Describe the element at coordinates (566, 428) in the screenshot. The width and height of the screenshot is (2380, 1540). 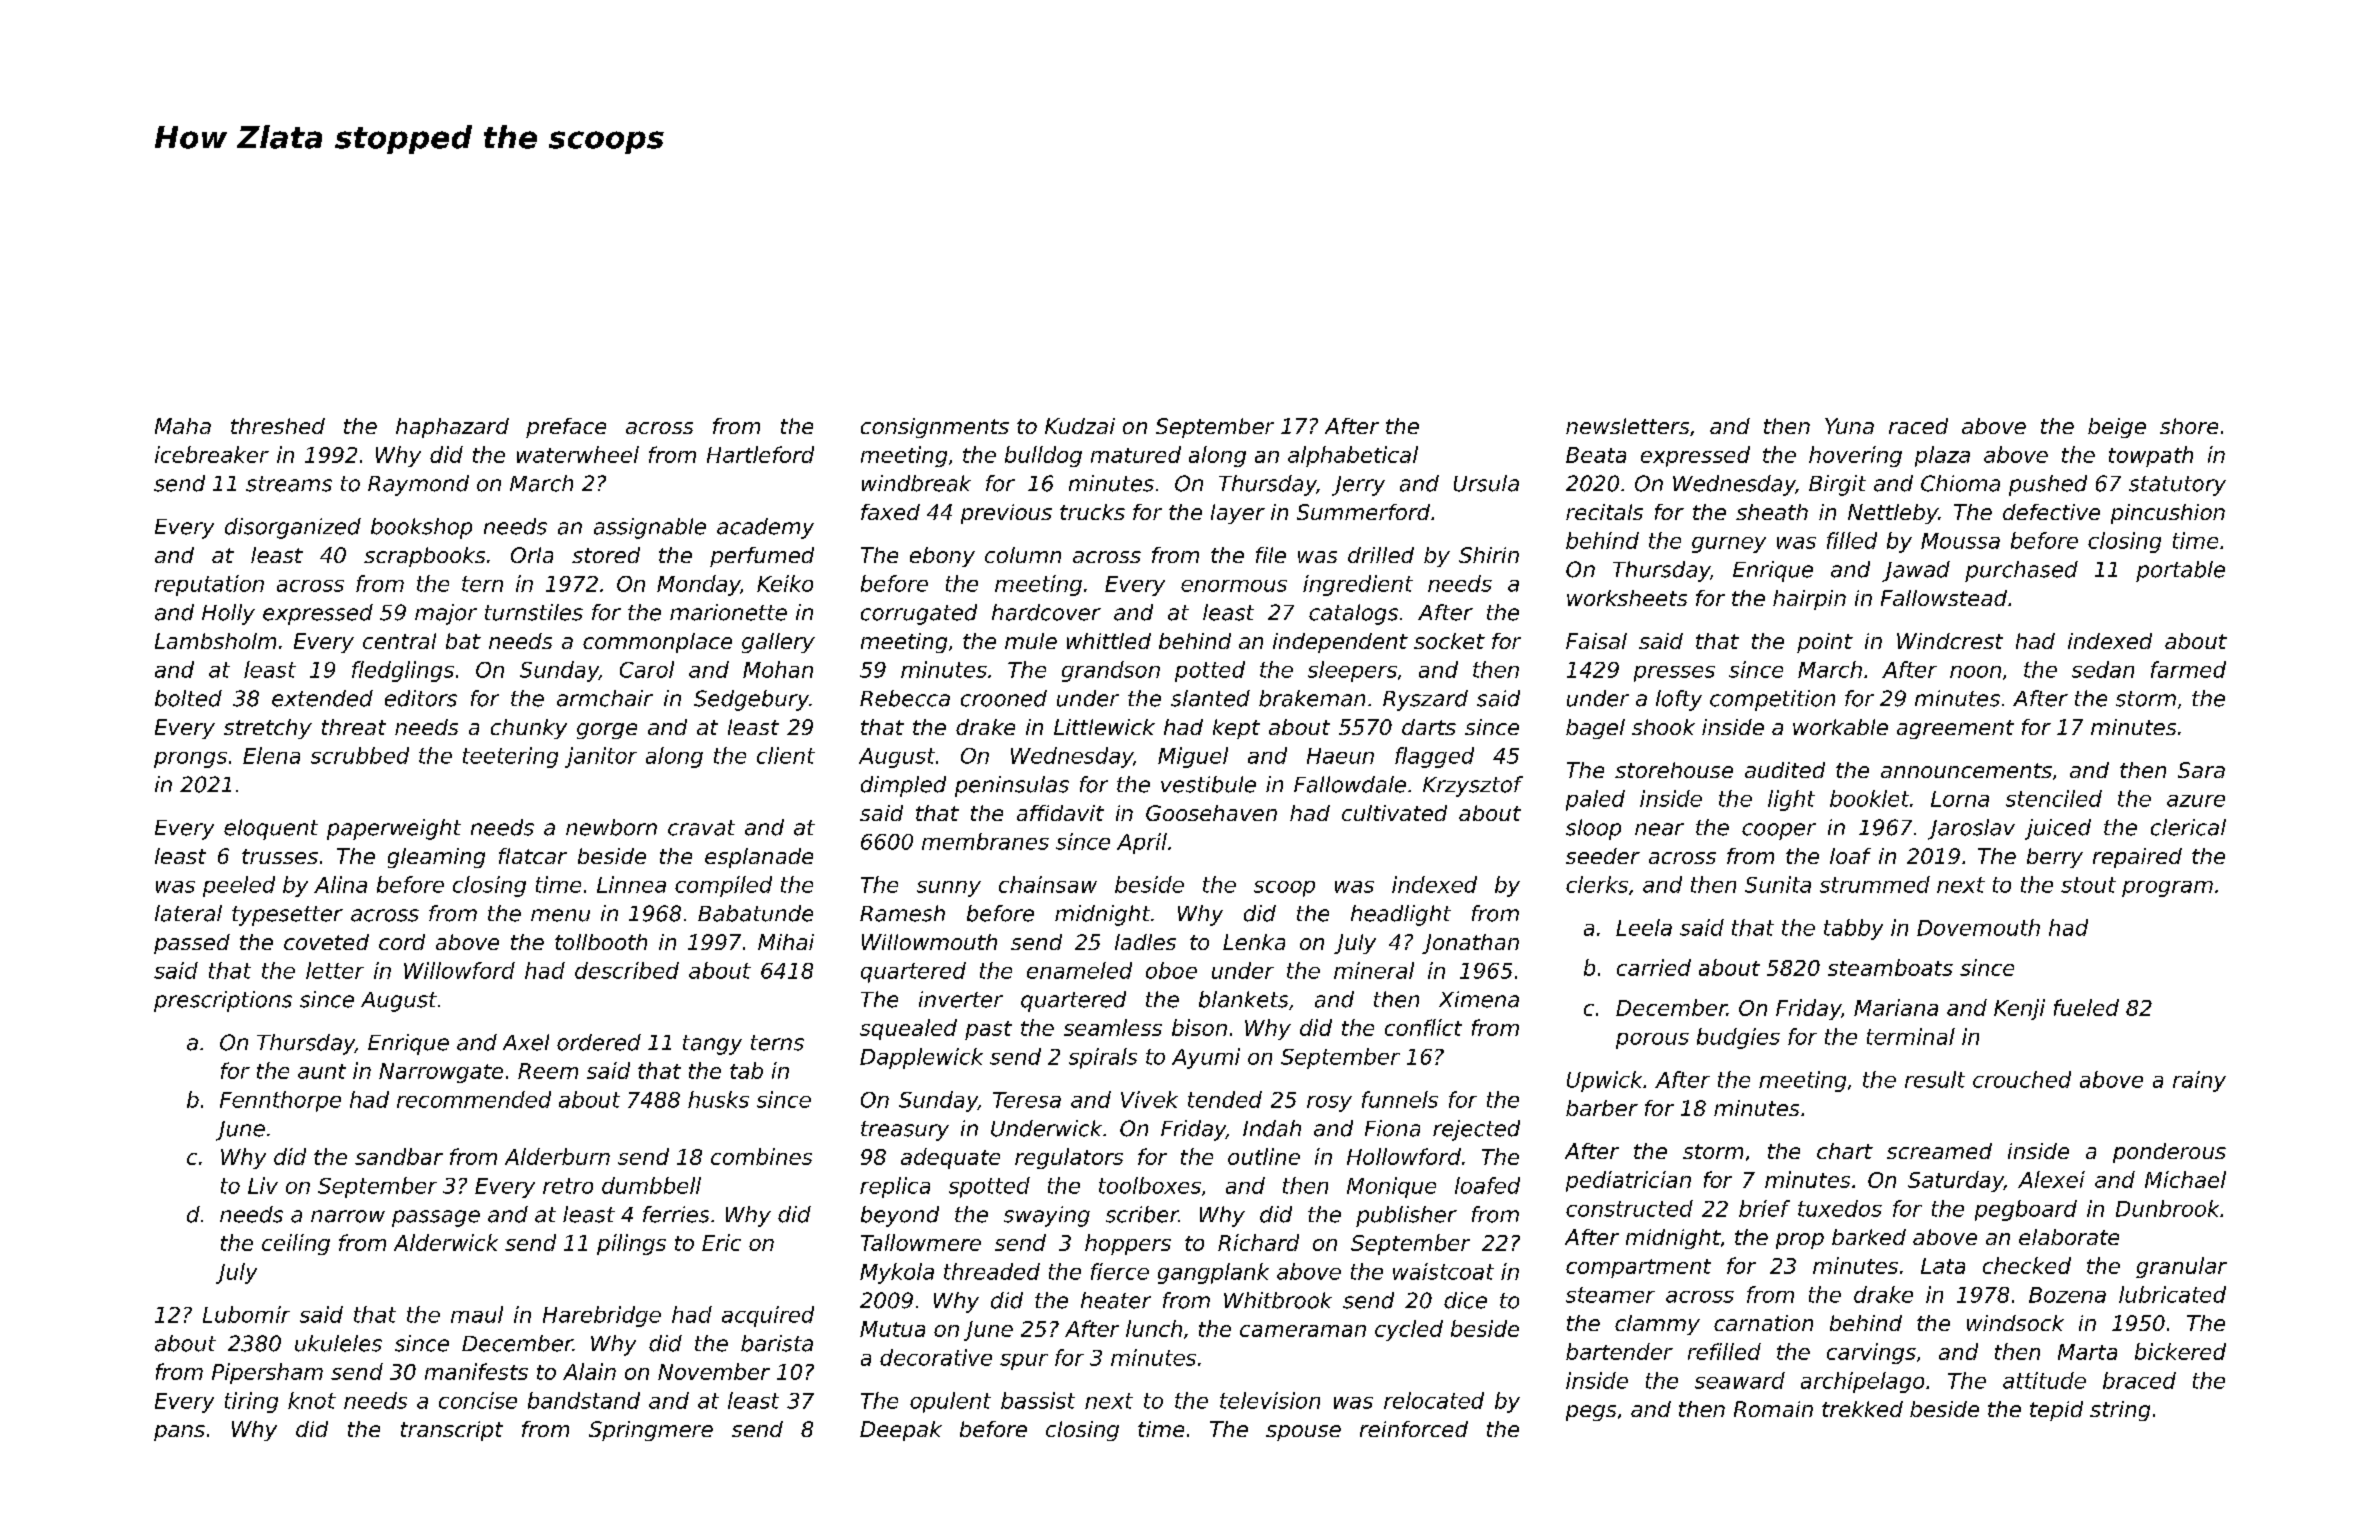
I see `preface` at that location.
